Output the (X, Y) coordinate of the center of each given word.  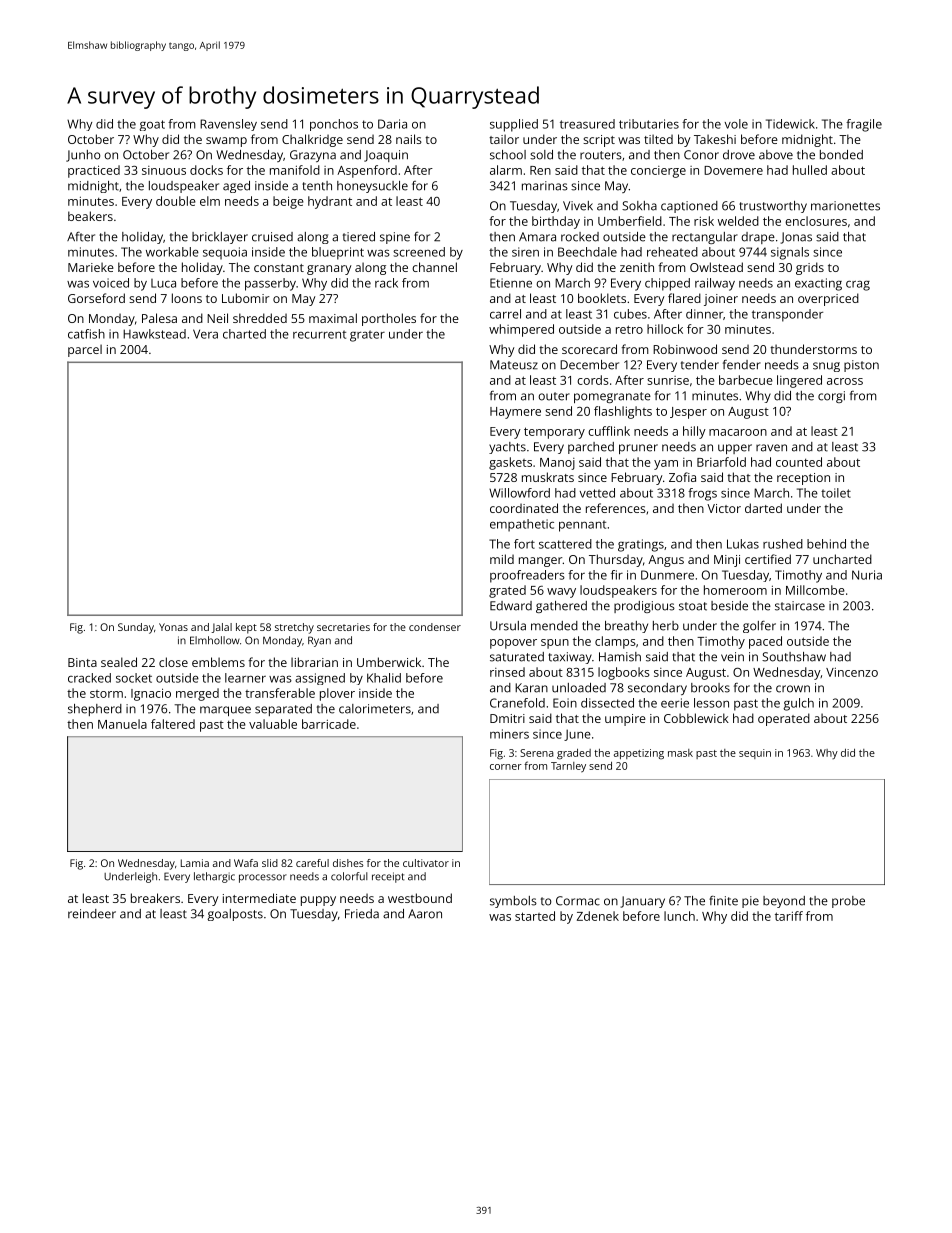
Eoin (565, 703)
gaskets (510, 463)
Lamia (195, 863)
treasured (587, 124)
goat (152, 125)
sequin (755, 754)
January (642, 902)
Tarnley (568, 767)
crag (858, 285)
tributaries (649, 124)
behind (826, 544)
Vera (205, 334)
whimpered (521, 330)
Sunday (136, 628)
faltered (173, 724)
